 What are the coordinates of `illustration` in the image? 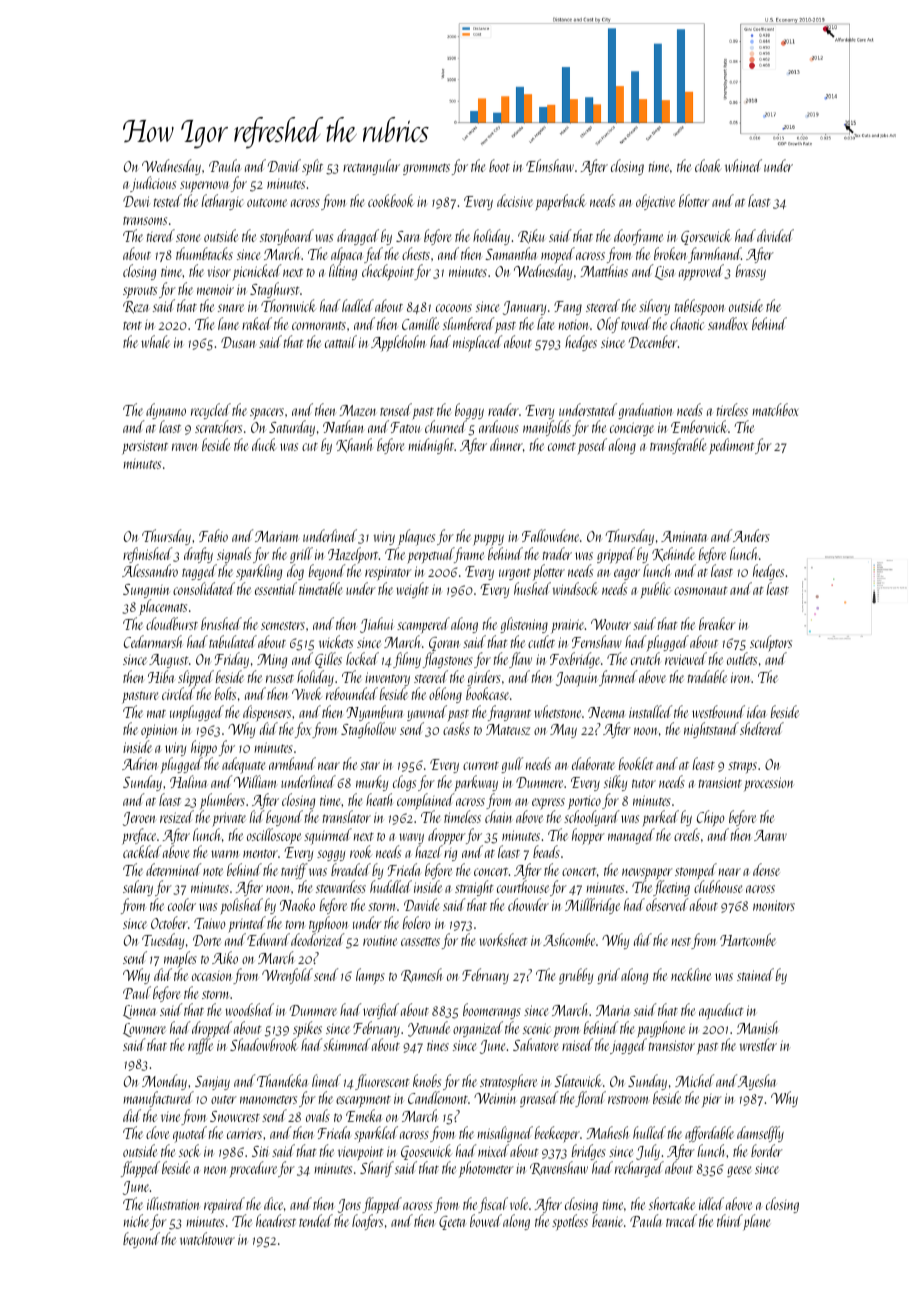 It's located at (173, 1203).
